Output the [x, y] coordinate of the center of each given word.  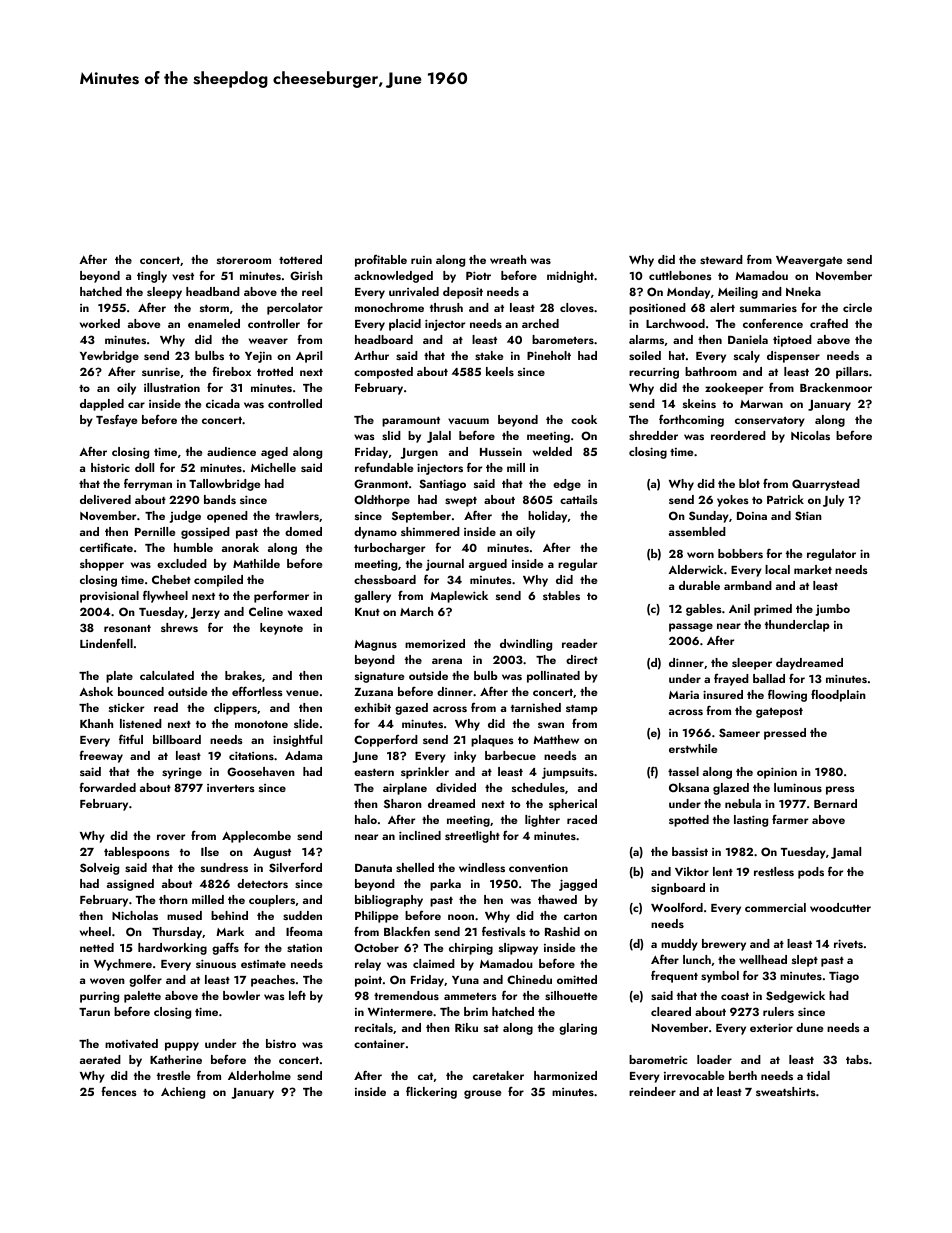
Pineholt [549, 355]
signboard [678, 889]
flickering [431, 1093]
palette [142, 997]
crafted [829, 323]
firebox [231, 371]
